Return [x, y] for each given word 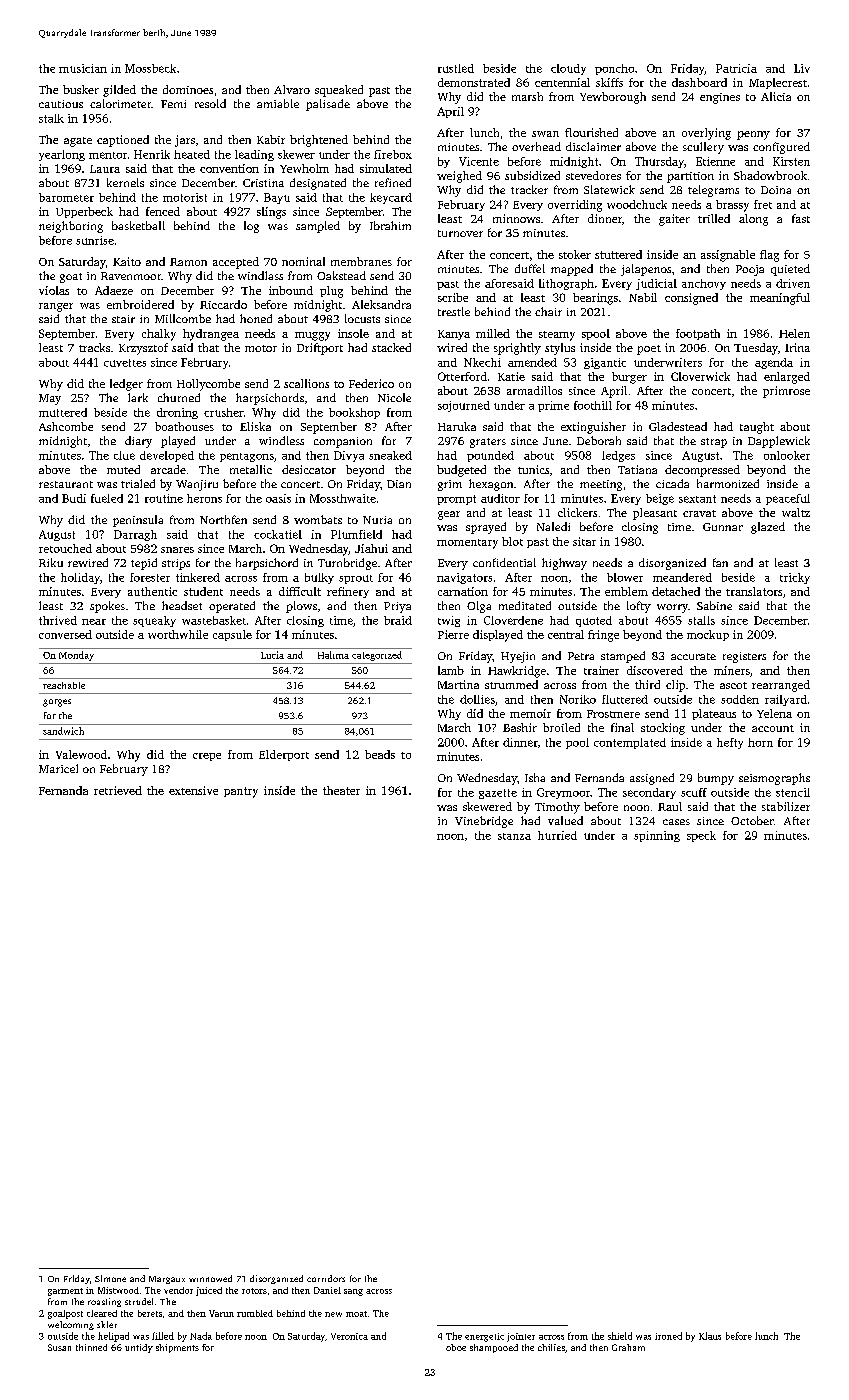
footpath [698, 334]
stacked [391, 347]
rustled [456, 68]
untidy [139, 1348]
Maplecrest [778, 83]
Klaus [710, 1336]
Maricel [58, 768]
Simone [110, 1278]
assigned [652, 779]
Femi [173, 104]
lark [138, 397]
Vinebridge [484, 822]
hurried [557, 835]
